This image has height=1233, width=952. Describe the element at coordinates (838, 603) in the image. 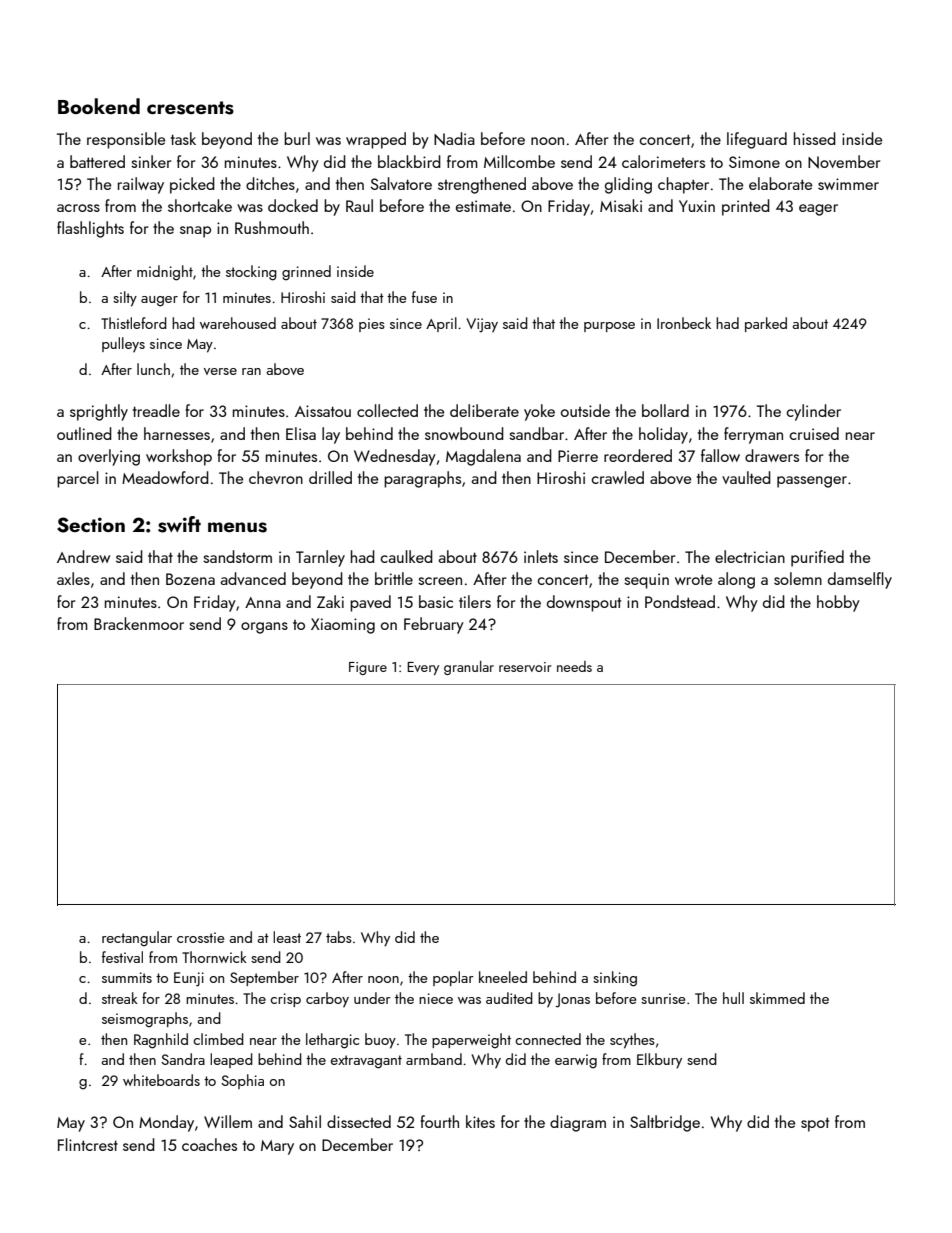

I see `hobby` at that location.
